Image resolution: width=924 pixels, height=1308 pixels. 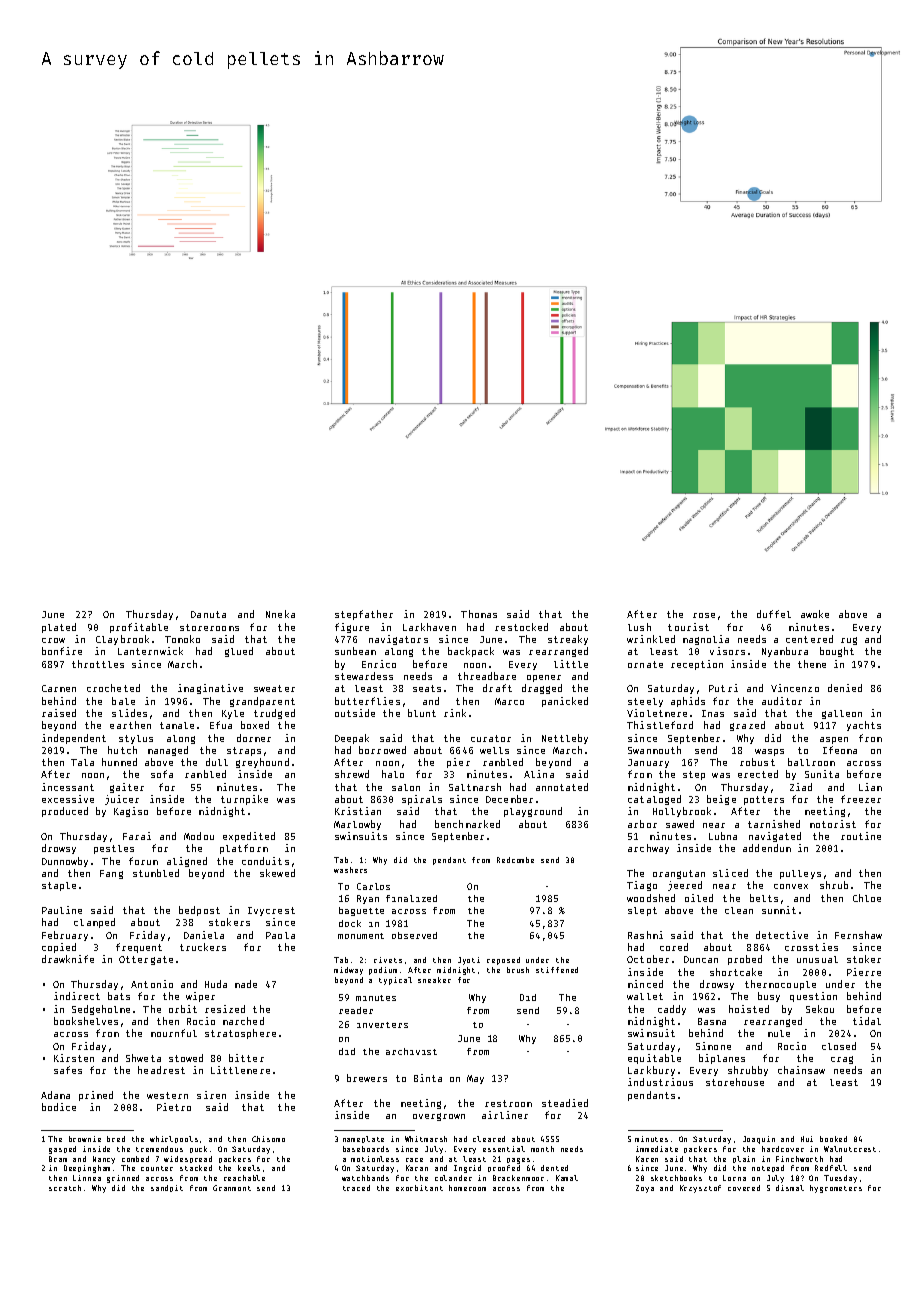 What do you see at coordinates (842, 714) in the image?
I see `galleon` at bounding box center [842, 714].
